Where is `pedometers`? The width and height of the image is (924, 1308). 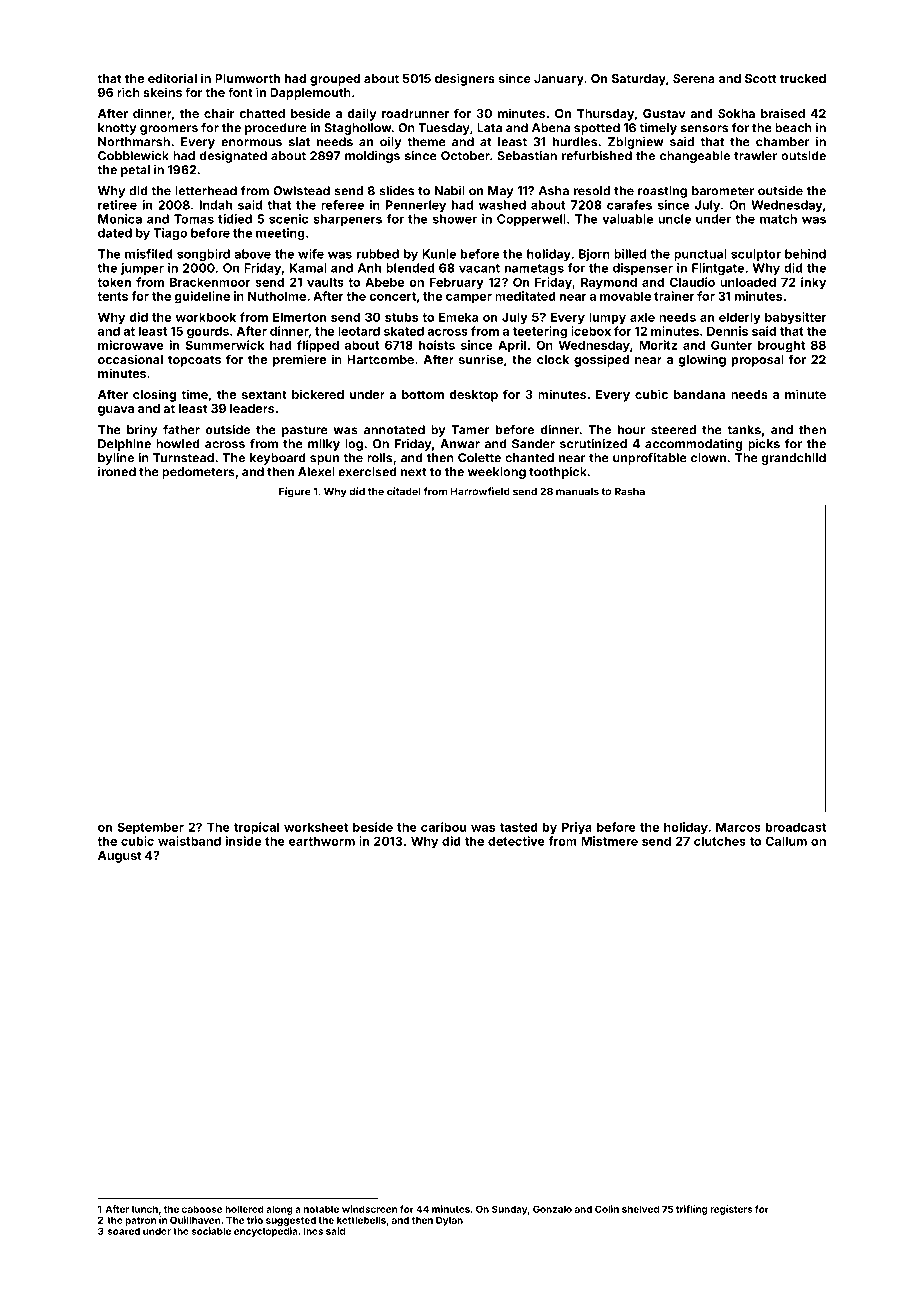
pedometers is located at coordinates (198, 473).
